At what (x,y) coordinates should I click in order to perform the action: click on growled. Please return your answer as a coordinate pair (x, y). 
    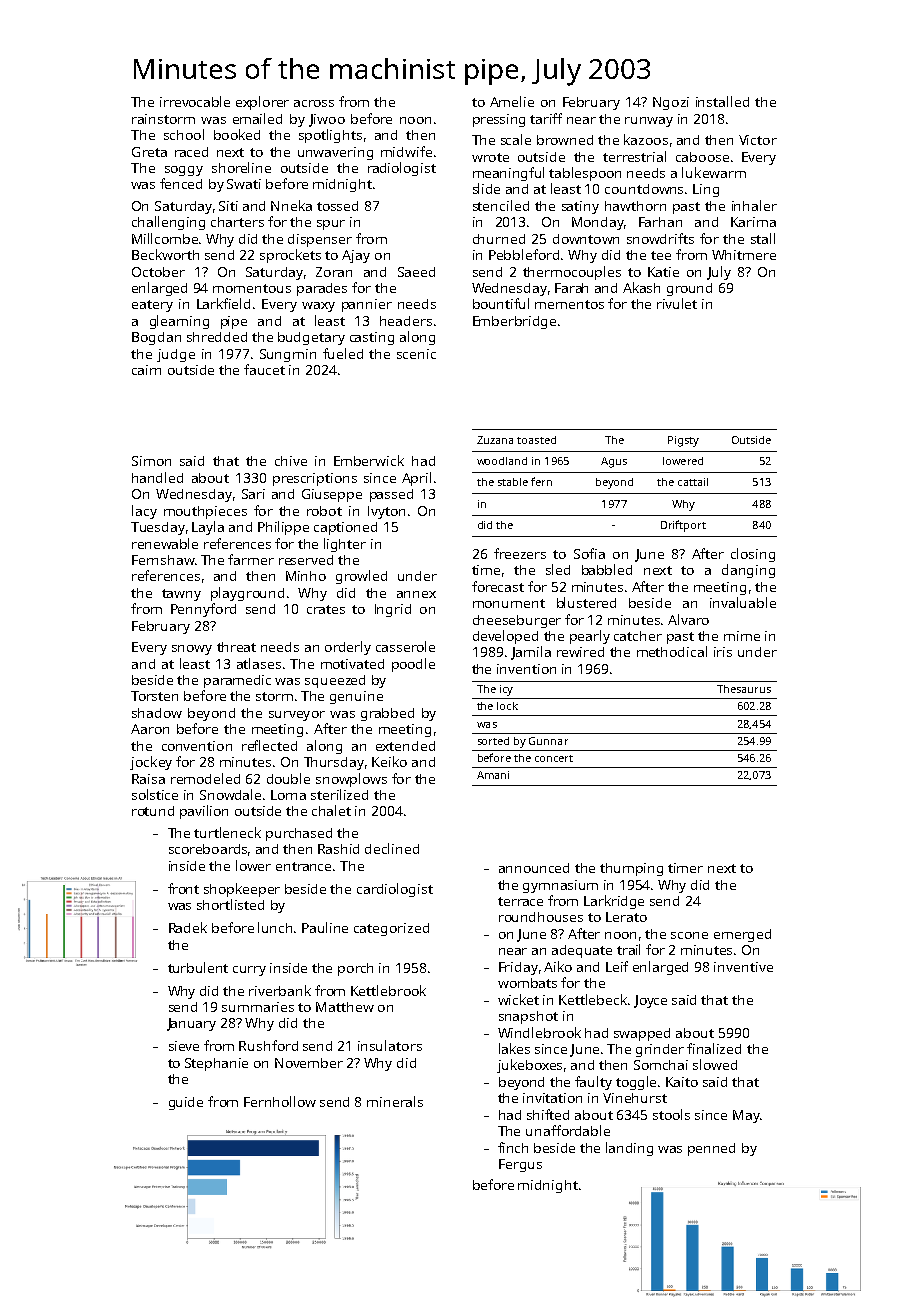
    Looking at the image, I should click on (361, 577).
